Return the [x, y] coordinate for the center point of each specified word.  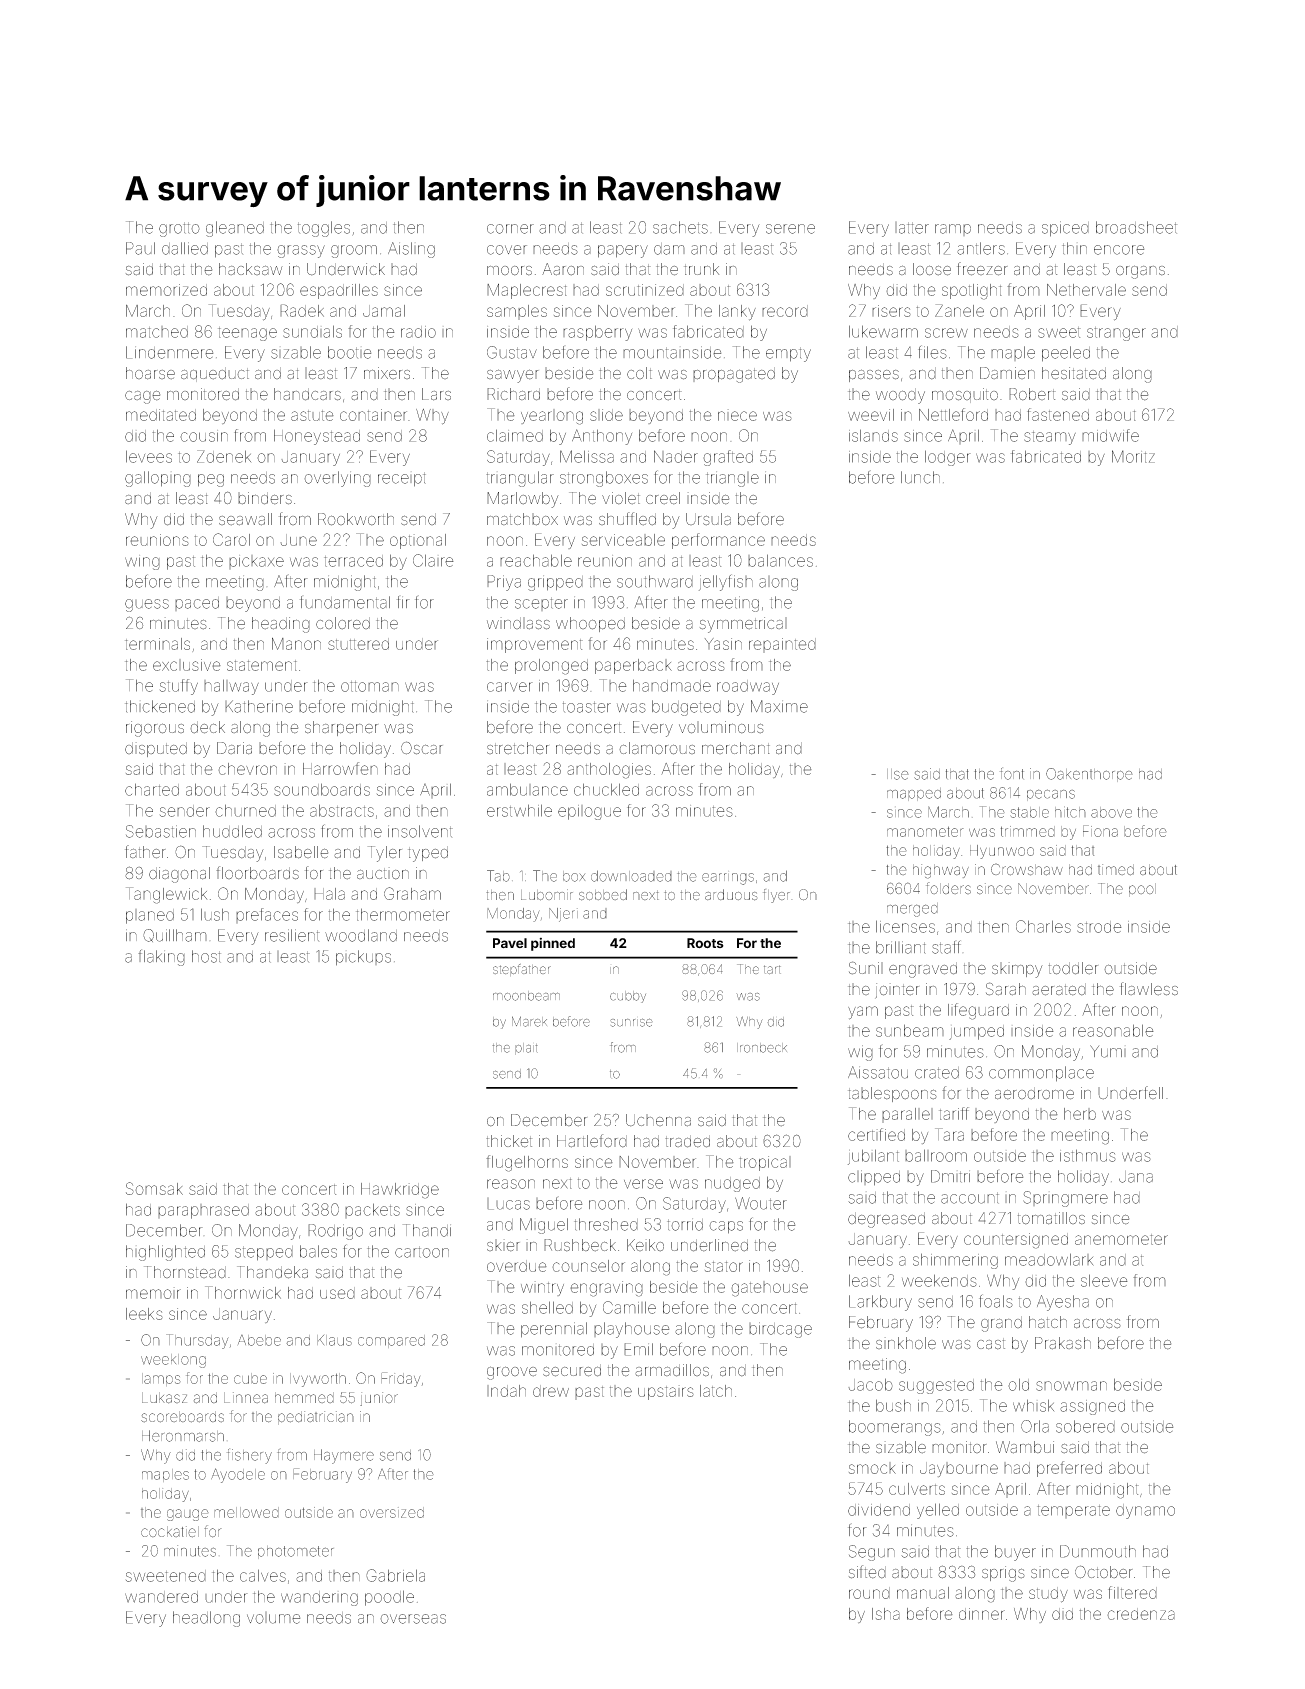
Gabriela [395, 1575]
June [298, 540]
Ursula [708, 519]
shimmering [955, 1261]
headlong [206, 1619]
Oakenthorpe [1089, 775]
